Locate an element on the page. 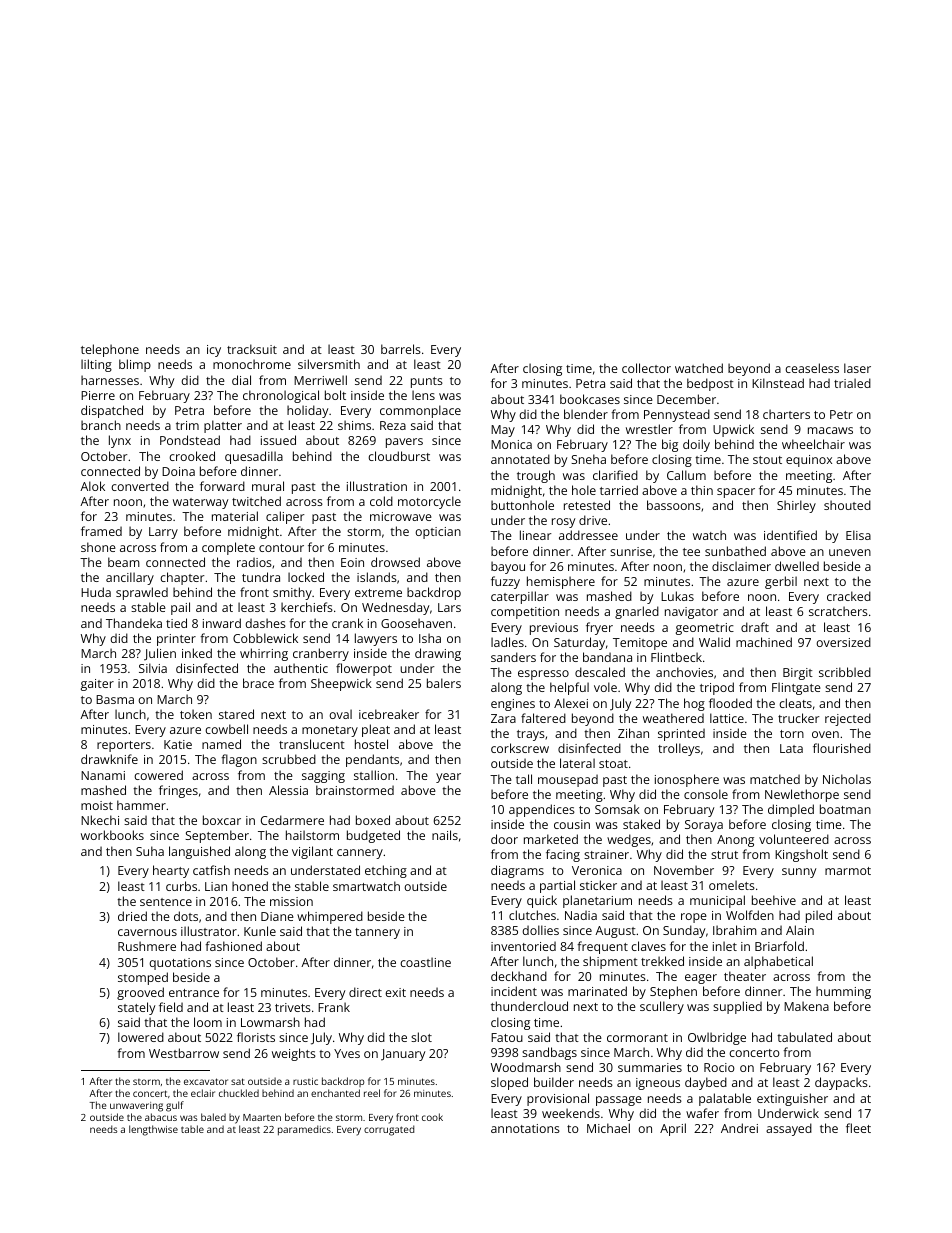 The width and height of the document is (952, 1233). piled is located at coordinates (819, 916).
